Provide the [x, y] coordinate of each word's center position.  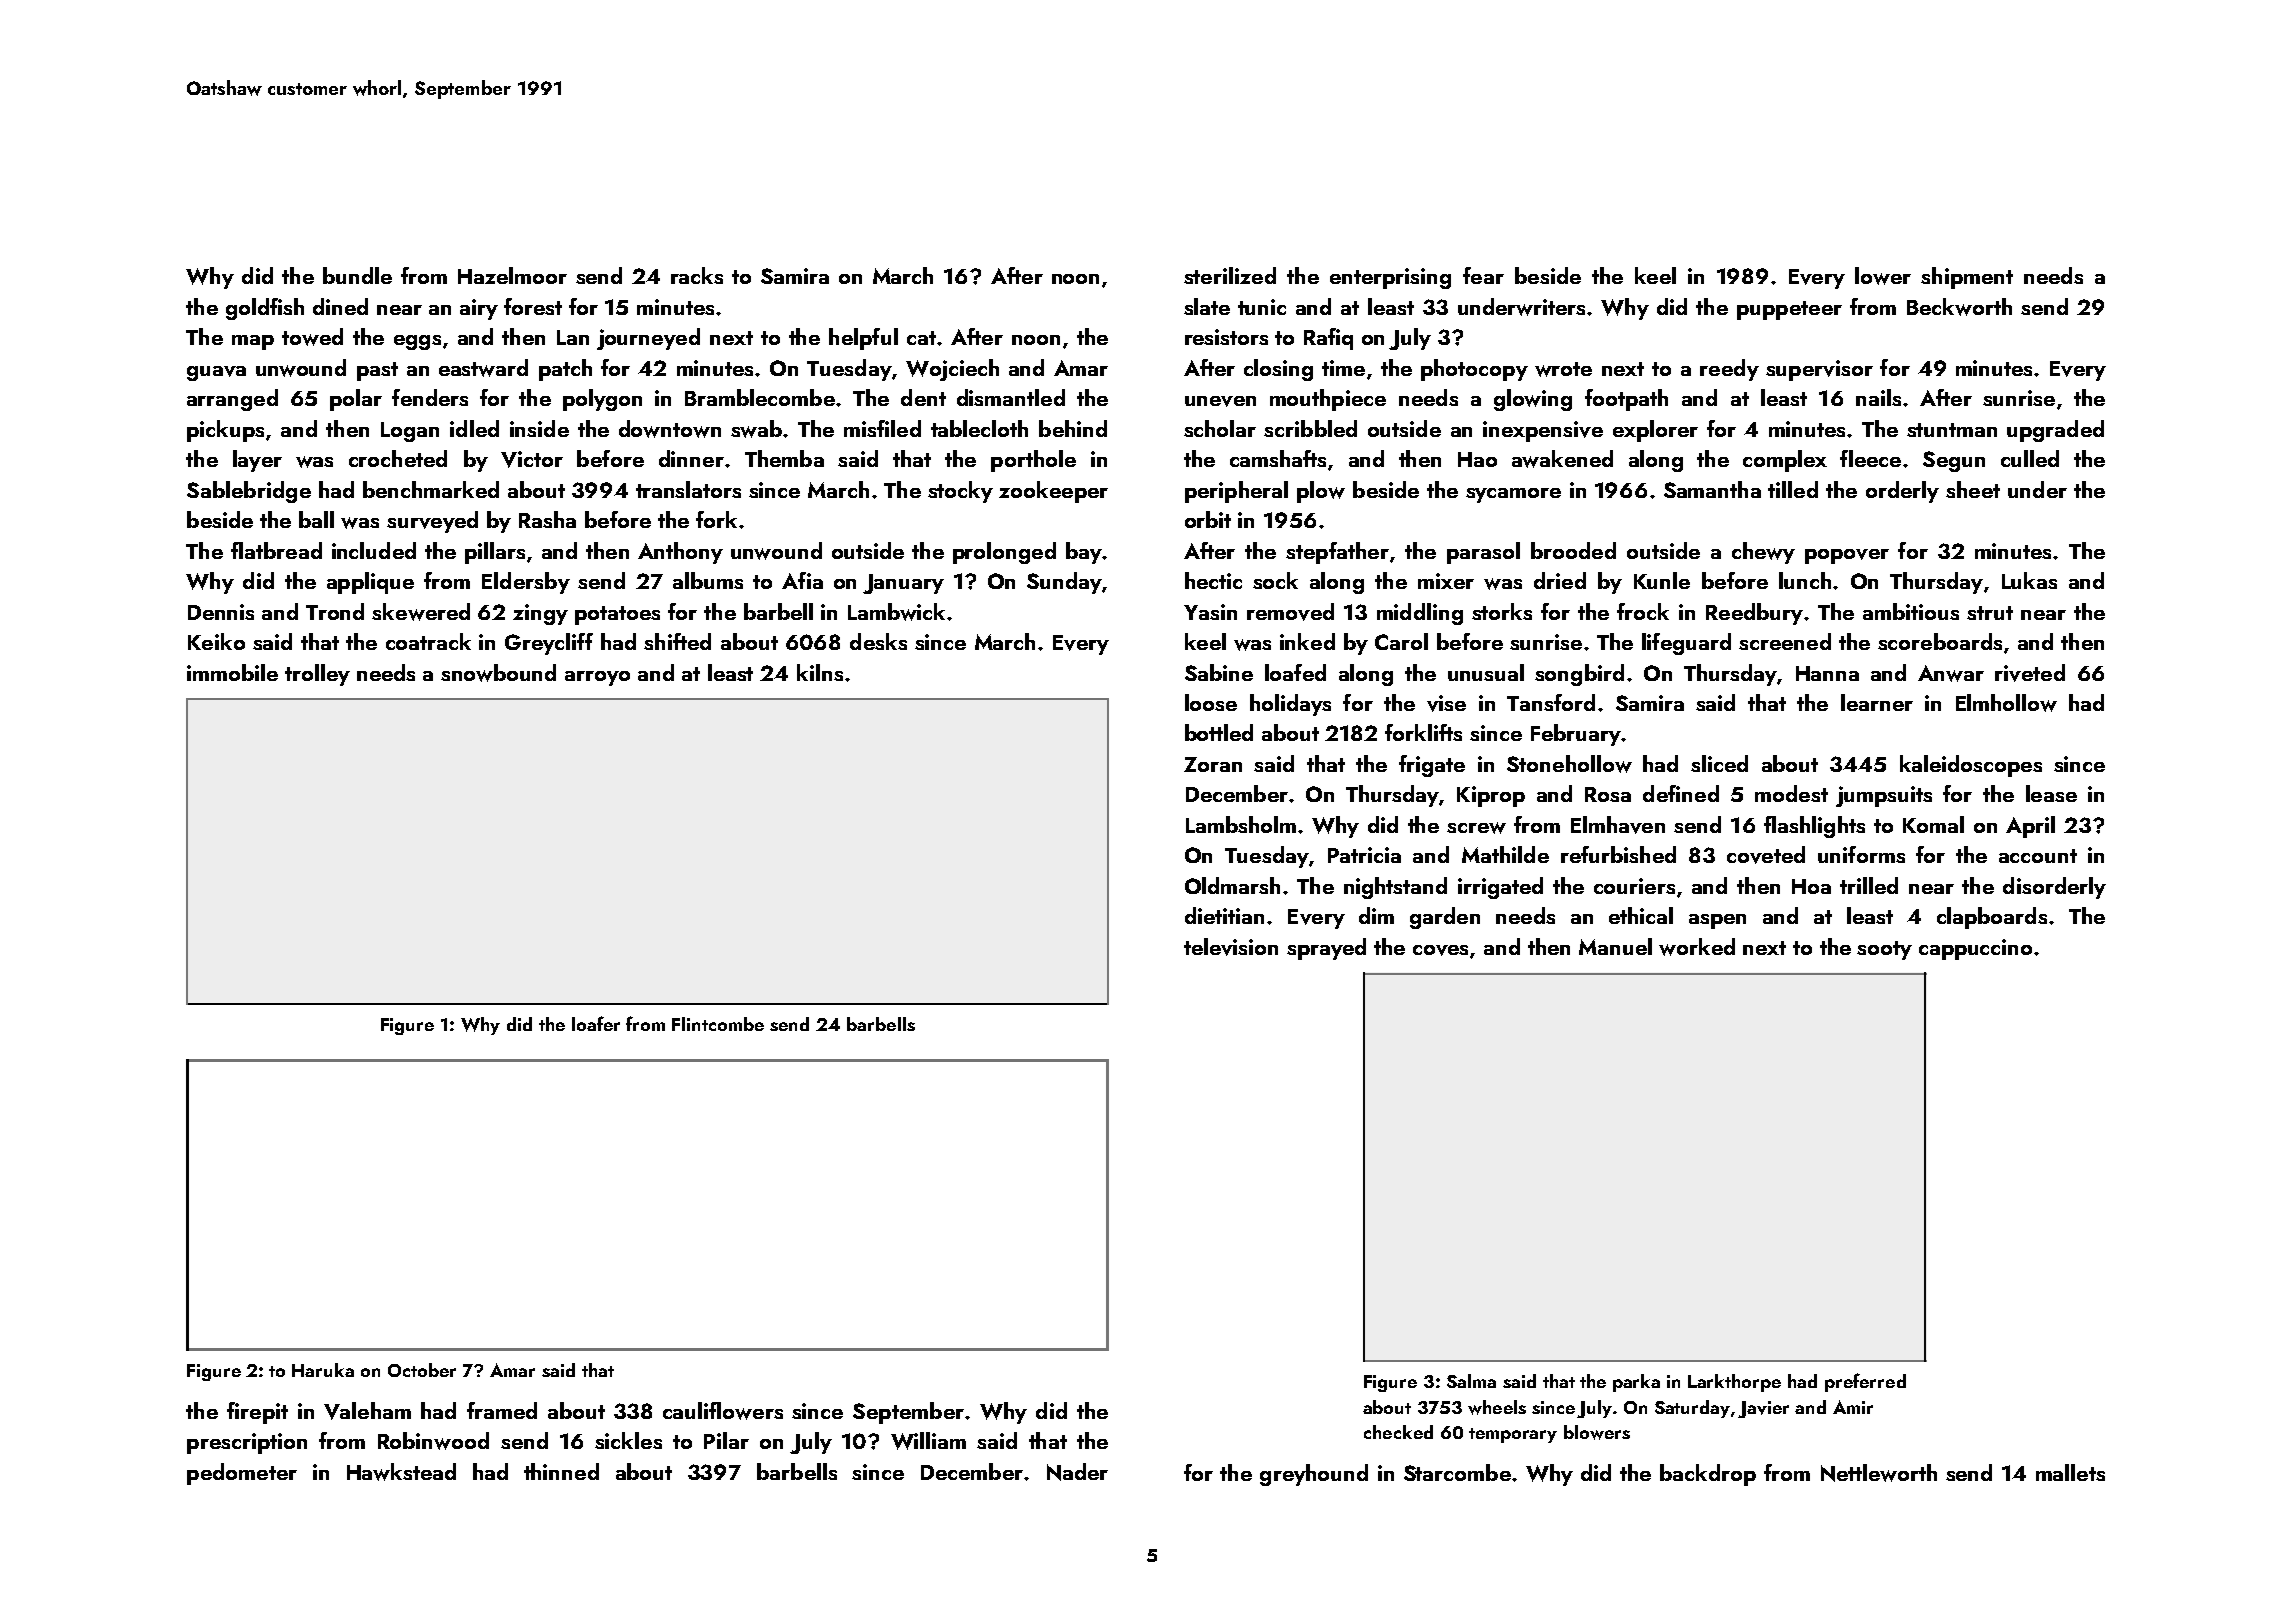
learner [1877, 702]
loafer [596, 1023]
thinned [561, 1471]
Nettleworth [1879, 1473]
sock [1275, 580]
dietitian [1224, 915]
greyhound [1314, 1475]
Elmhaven [1618, 825]
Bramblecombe [760, 397]
